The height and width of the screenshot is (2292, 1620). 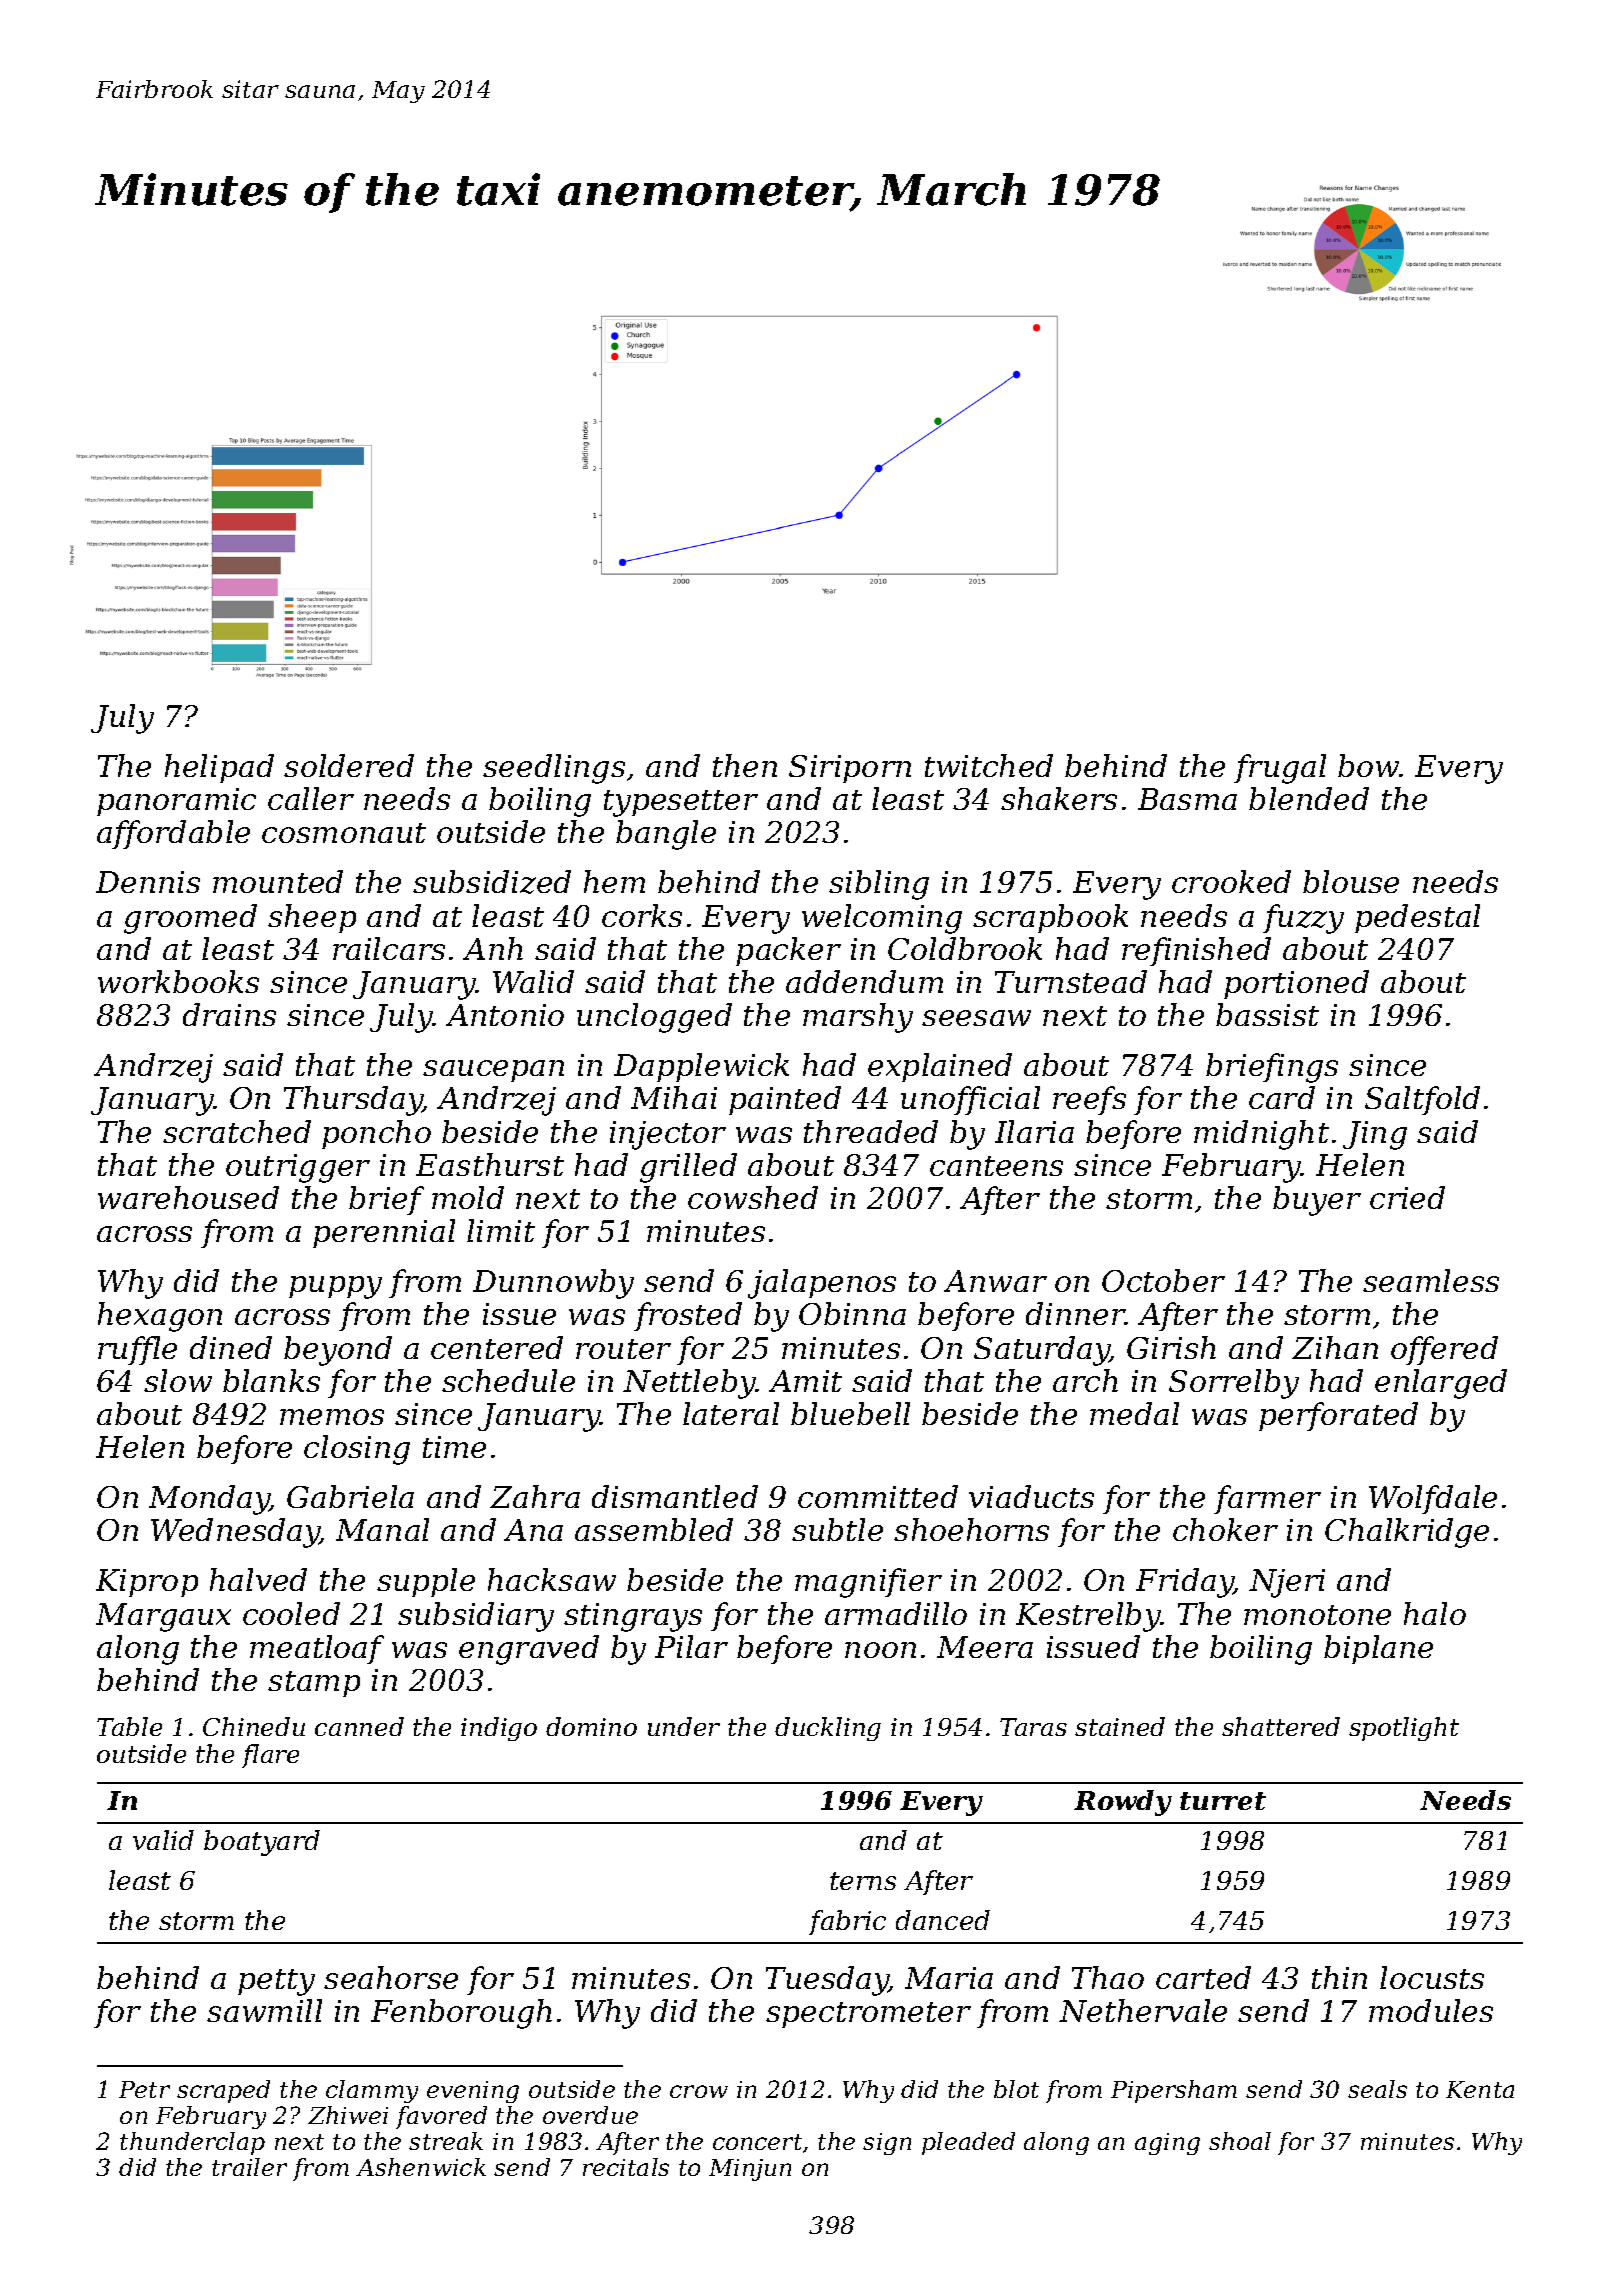 What do you see at coordinates (1240, 2141) in the screenshot?
I see `shoal` at bounding box center [1240, 2141].
